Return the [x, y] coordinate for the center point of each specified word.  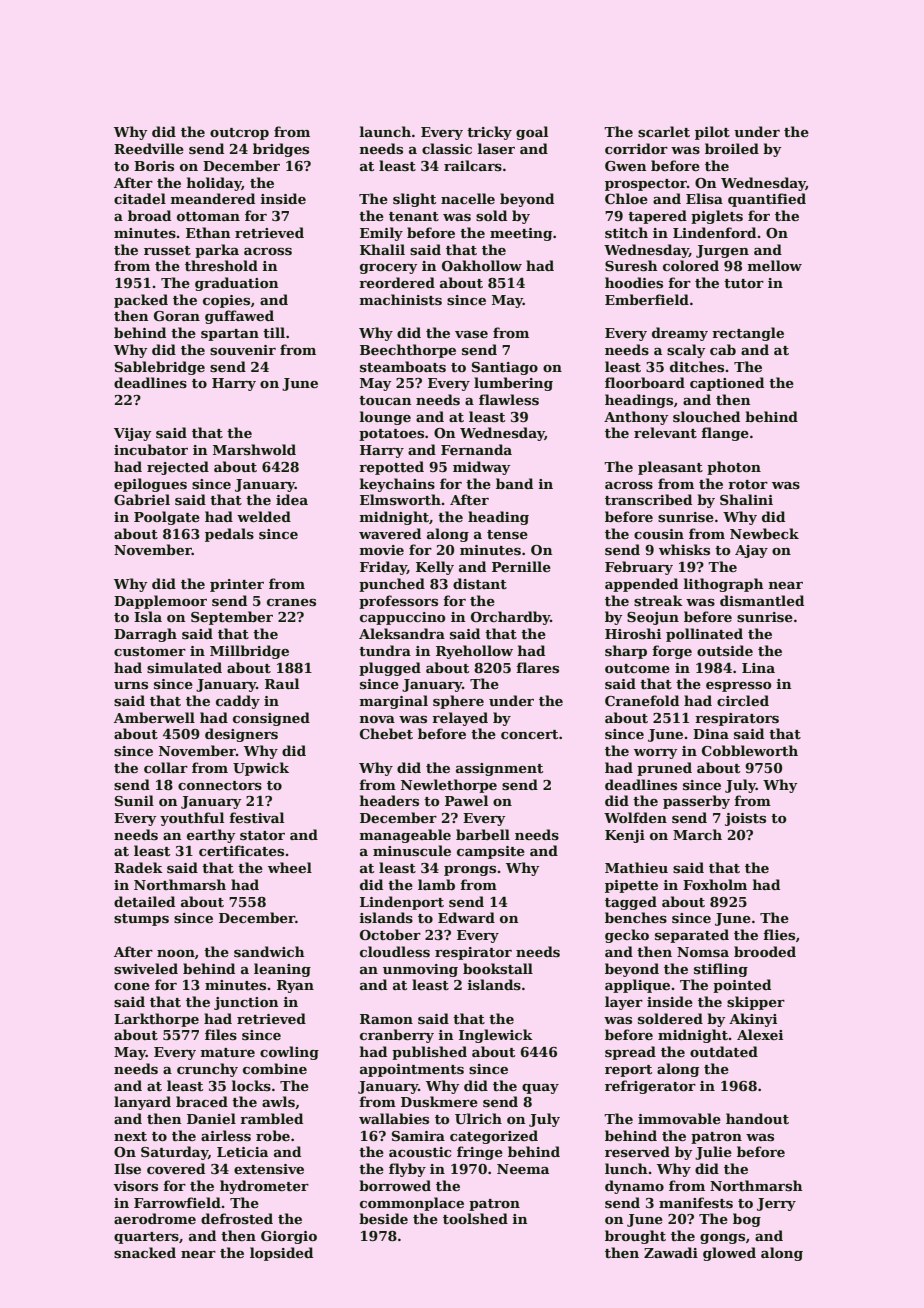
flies [779, 934]
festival [256, 817]
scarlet [664, 131]
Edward [466, 917]
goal [532, 133]
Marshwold [254, 449]
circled [743, 700]
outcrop [239, 134]
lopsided [281, 1254]
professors [398, 602]
